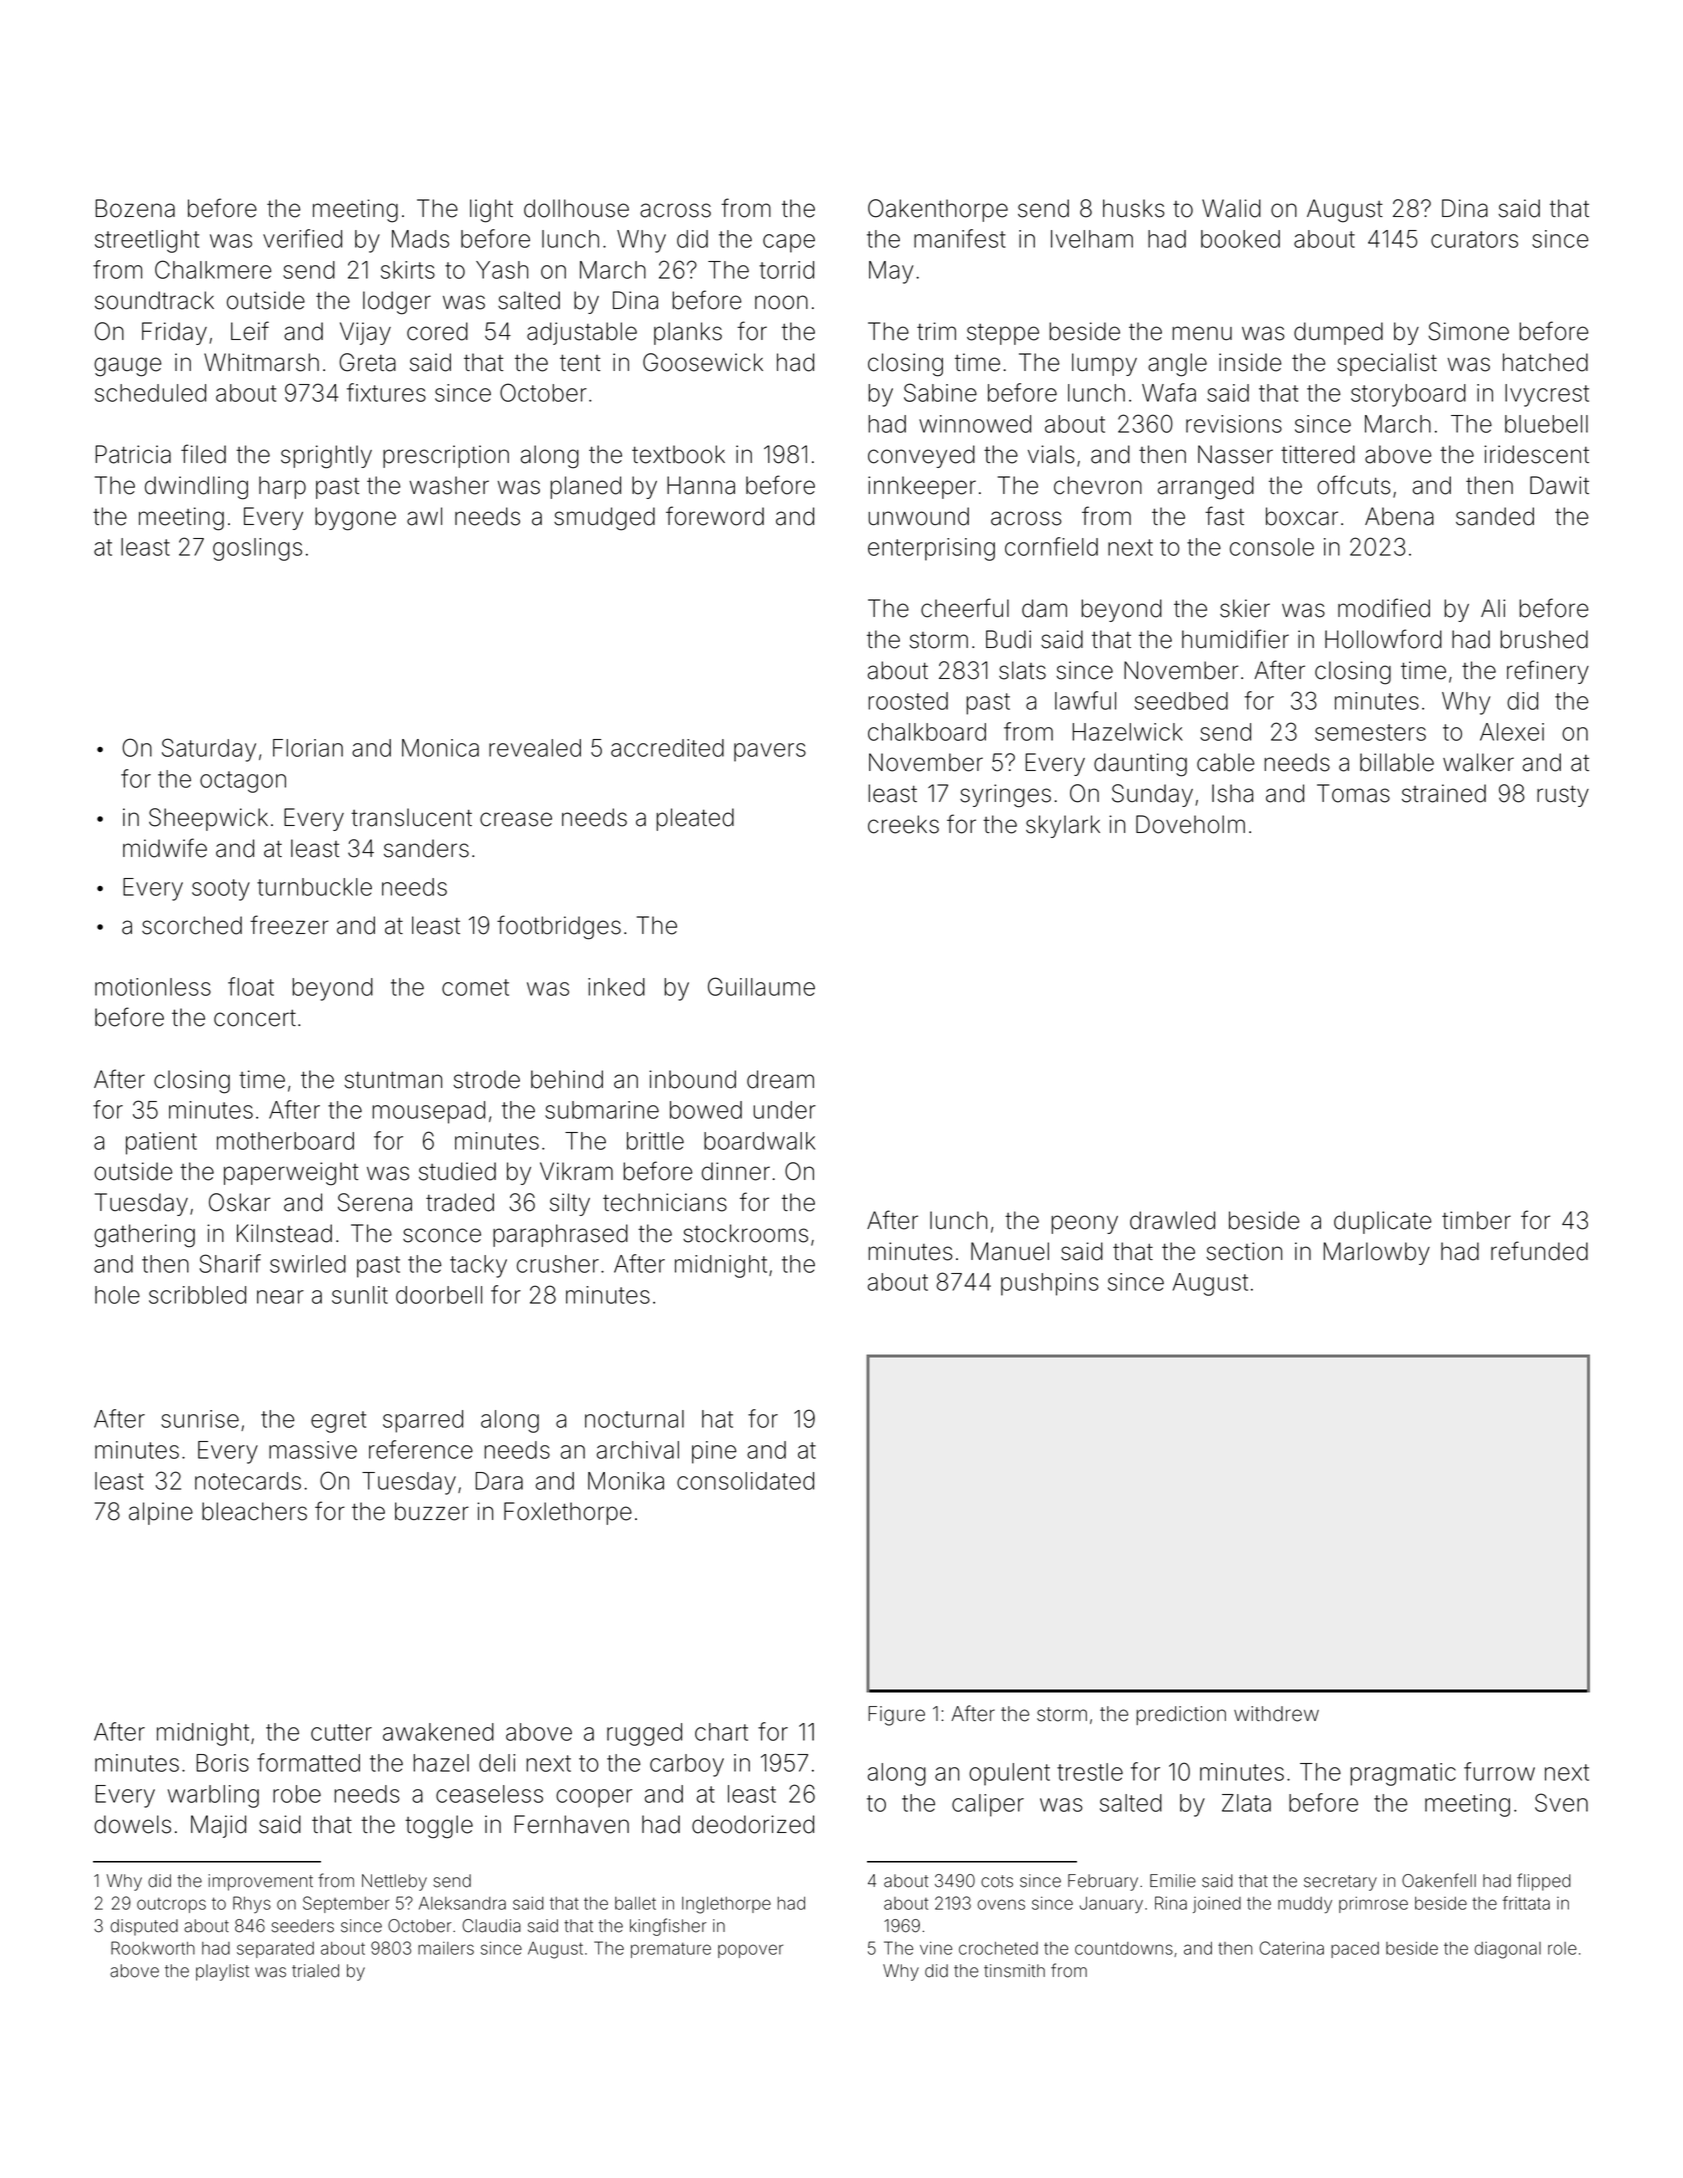  What do you see at coordinates (213, 269) in the page?
I see `Chalkmere` at bounding box center [213, 269].
